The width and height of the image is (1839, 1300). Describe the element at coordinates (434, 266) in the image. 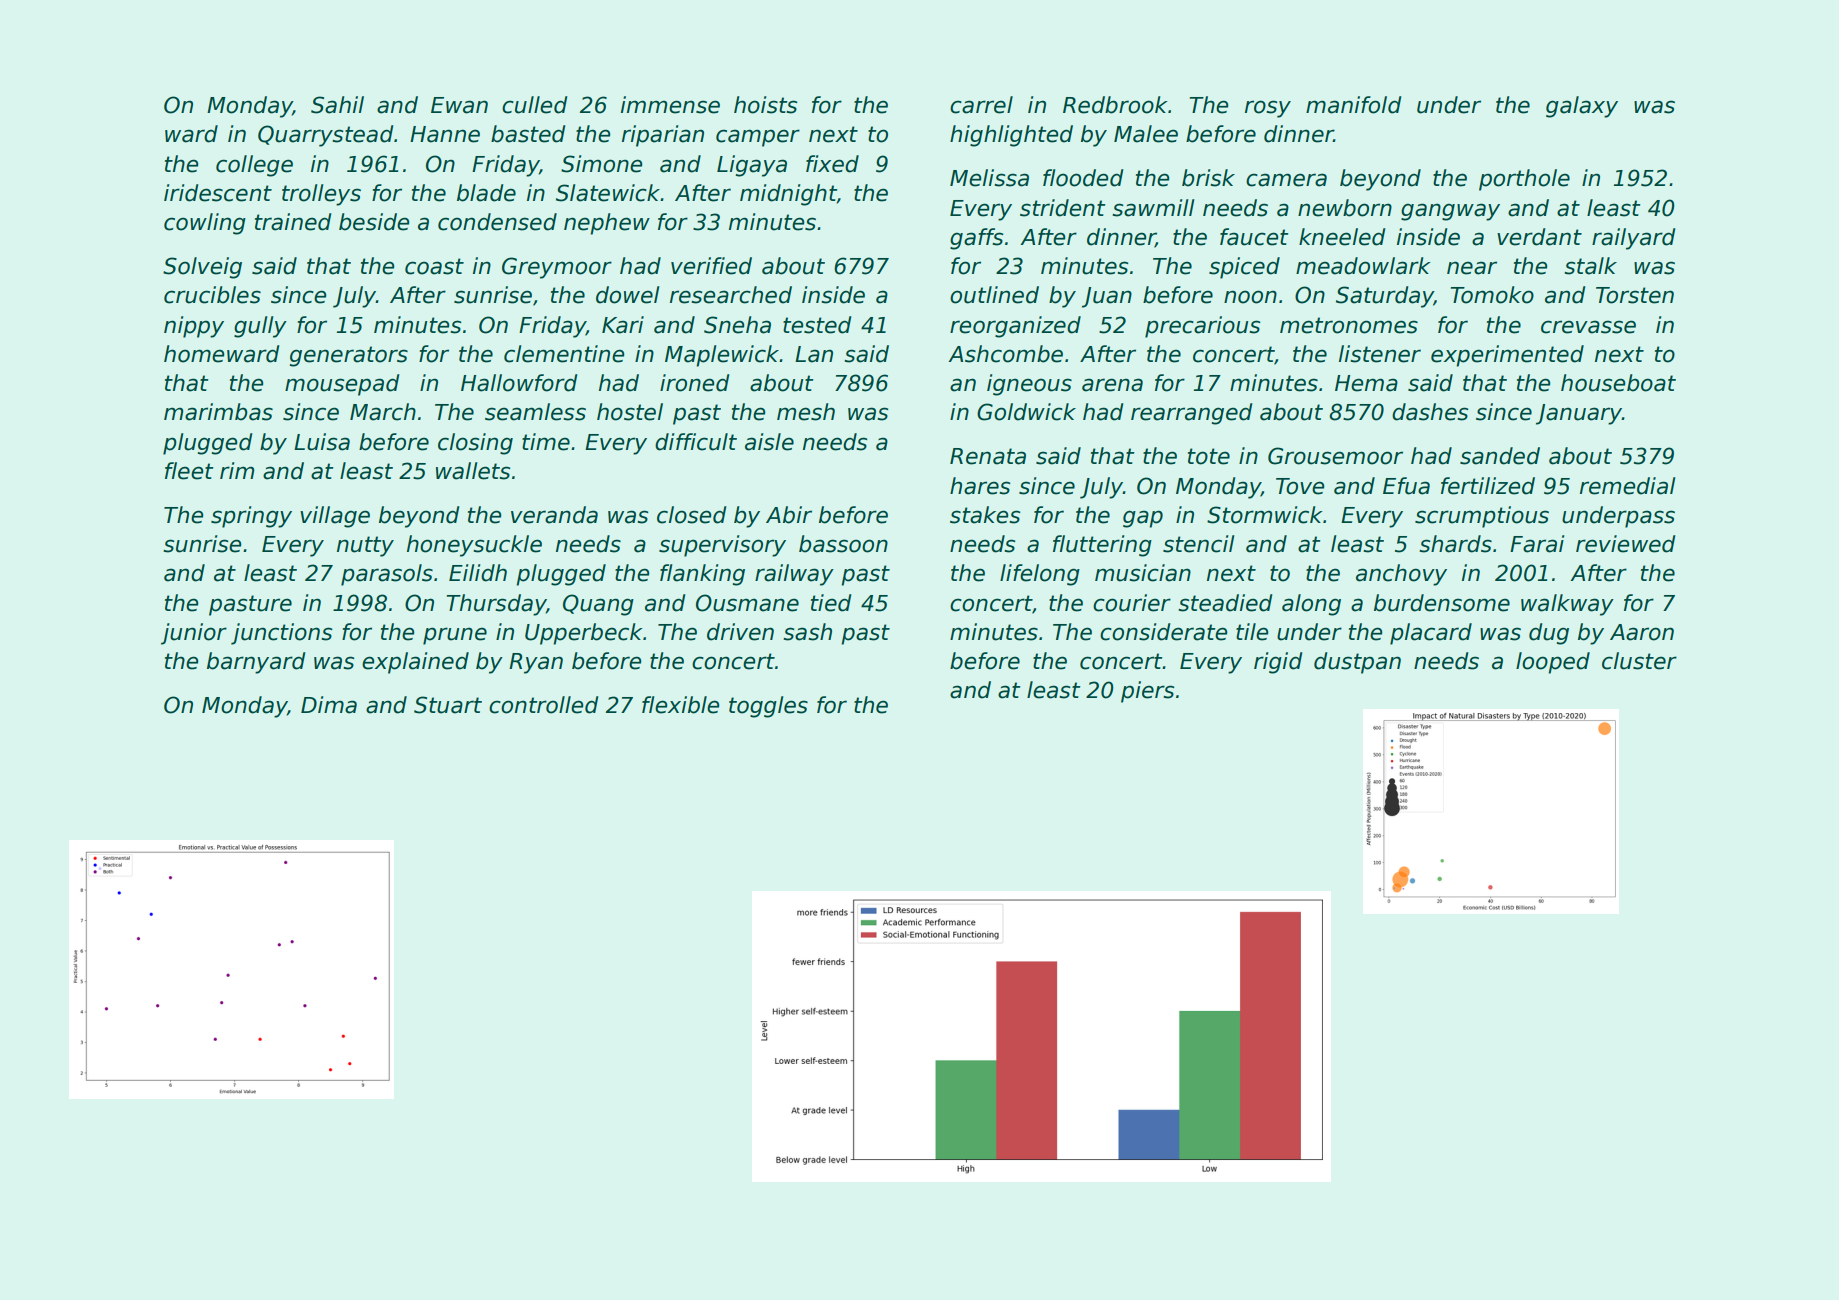

I see `coast` at that location.
